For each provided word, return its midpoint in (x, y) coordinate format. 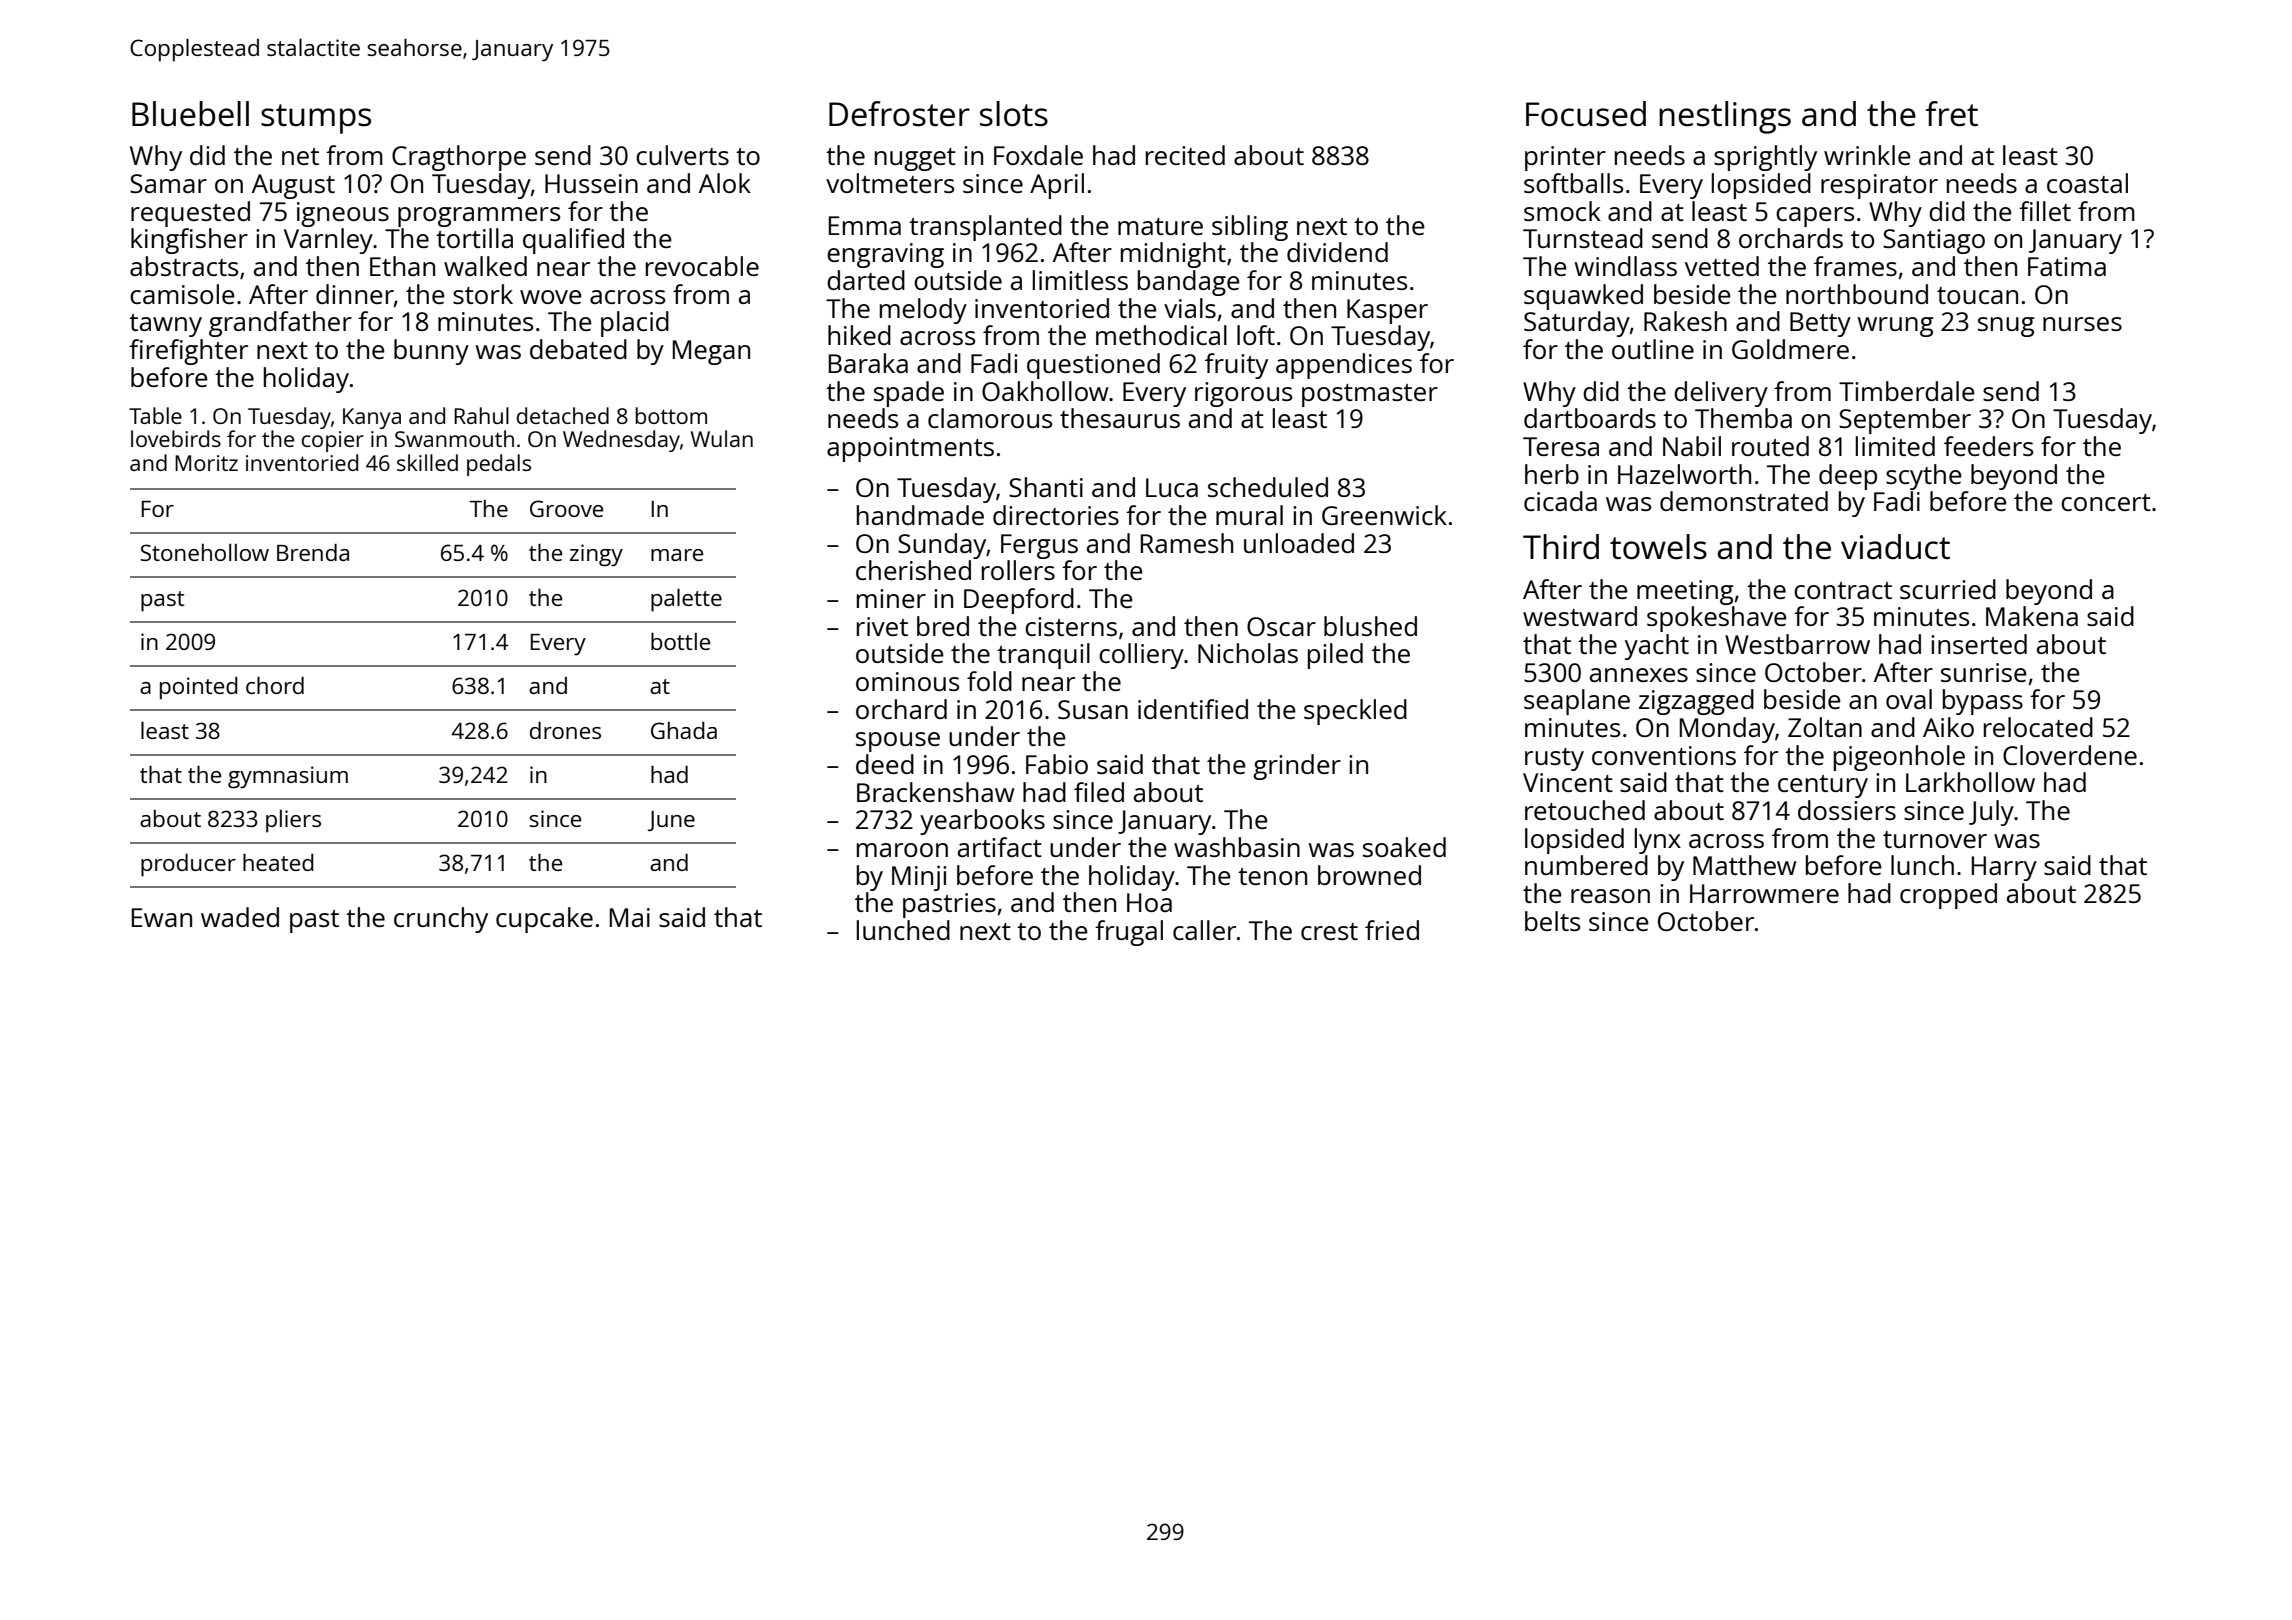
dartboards (1590, 418)
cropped (1948, 896)
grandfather (280, 324)
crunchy (441, 920)
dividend (1337, 252)
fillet (2045, 211)
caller (1204, 930)
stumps (316, 119)
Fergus (1039, 546)
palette (686, 600)
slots (1014, 114)
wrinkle (1867, 155)
